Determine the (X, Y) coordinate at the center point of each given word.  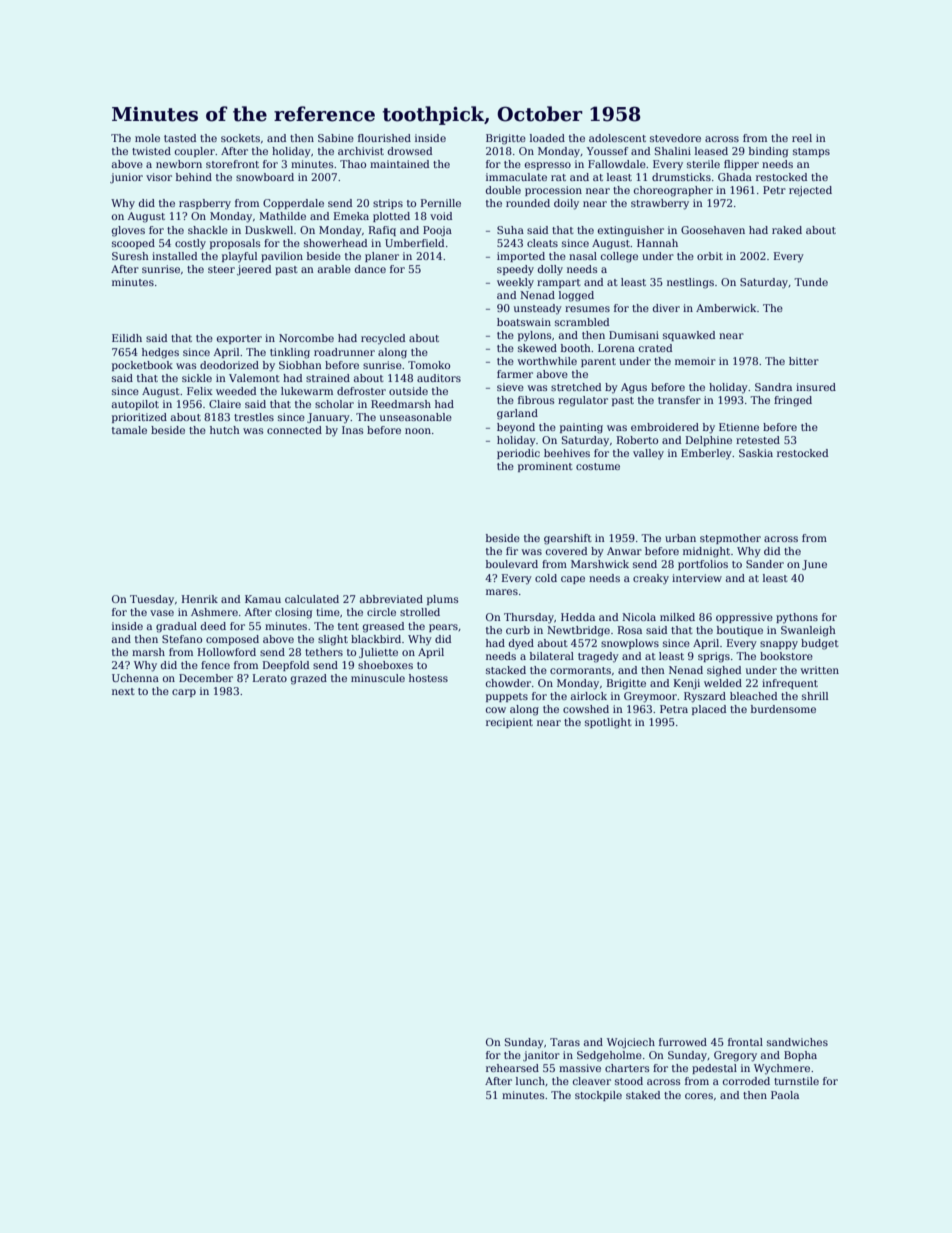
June (814, 565)
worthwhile (547, 361)
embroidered (665, 427)
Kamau (263, 599)
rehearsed (512, 1068)
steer (221, 269)
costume (598, 466)
